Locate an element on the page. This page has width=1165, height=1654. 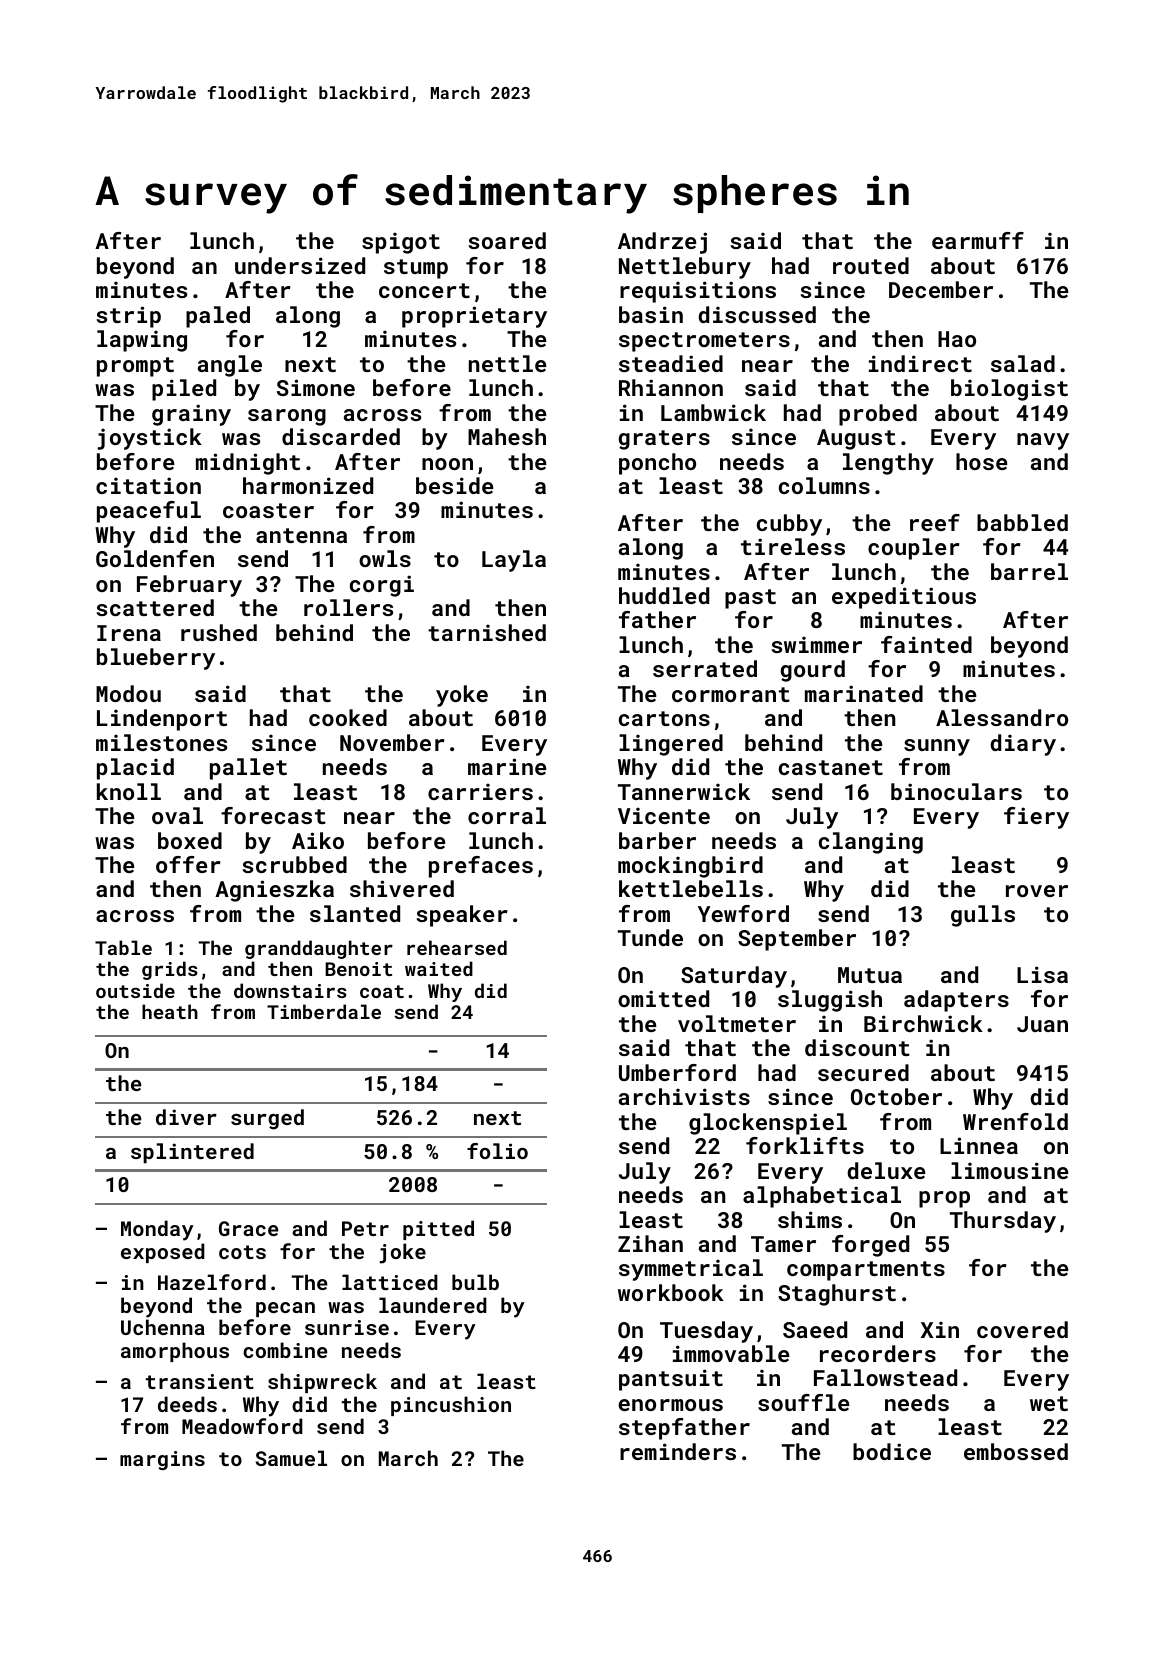
Mutua is located at coordinates (870, 975).
